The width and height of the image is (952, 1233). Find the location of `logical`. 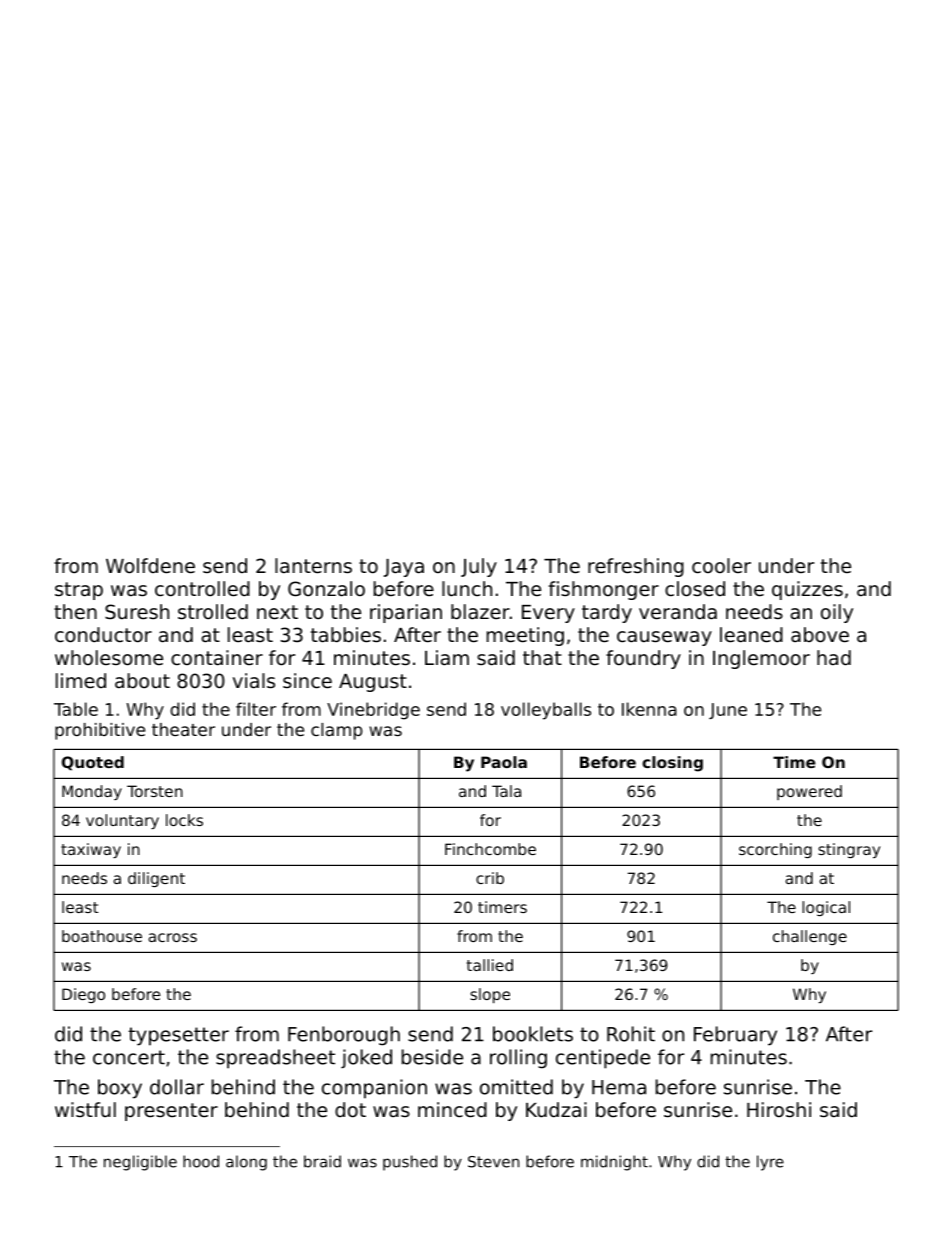

logical is located at coordinates (826, 908).
